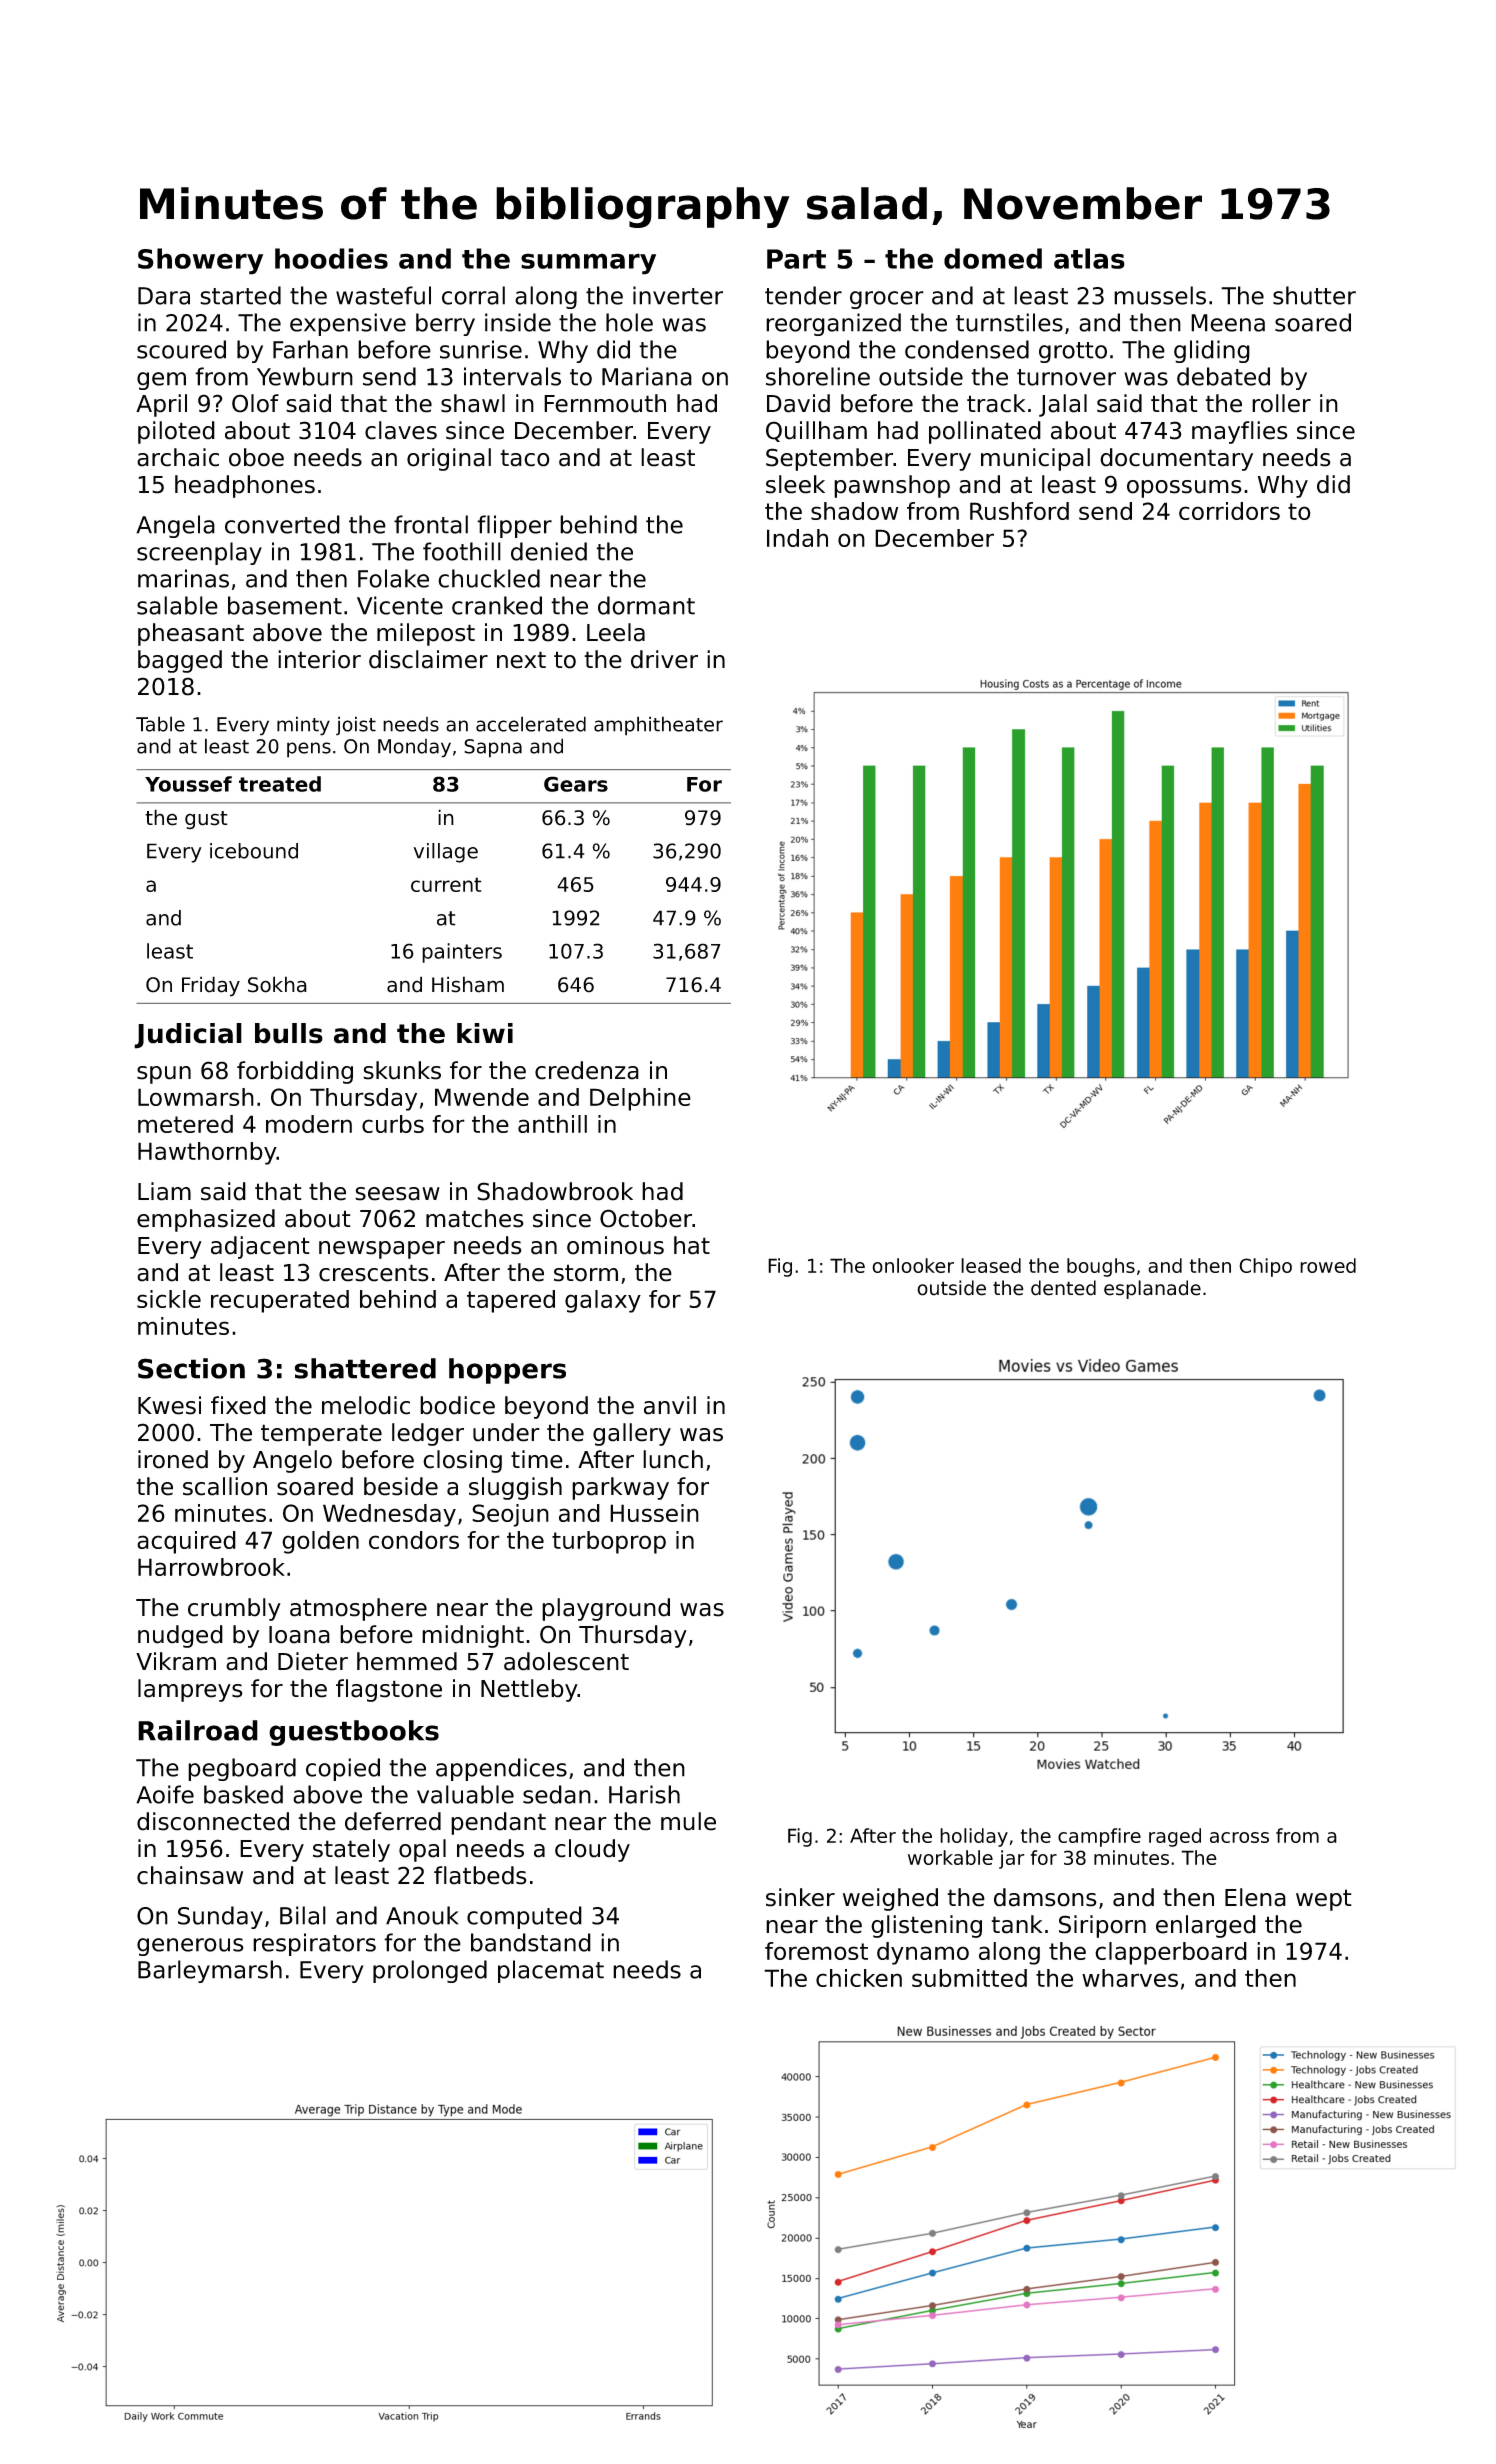 Image resolution: width=1496 pixels, height=2464 pixels. Describe the element at coordinates (1101, 1267) in the image. I see `boughs` at that location.
